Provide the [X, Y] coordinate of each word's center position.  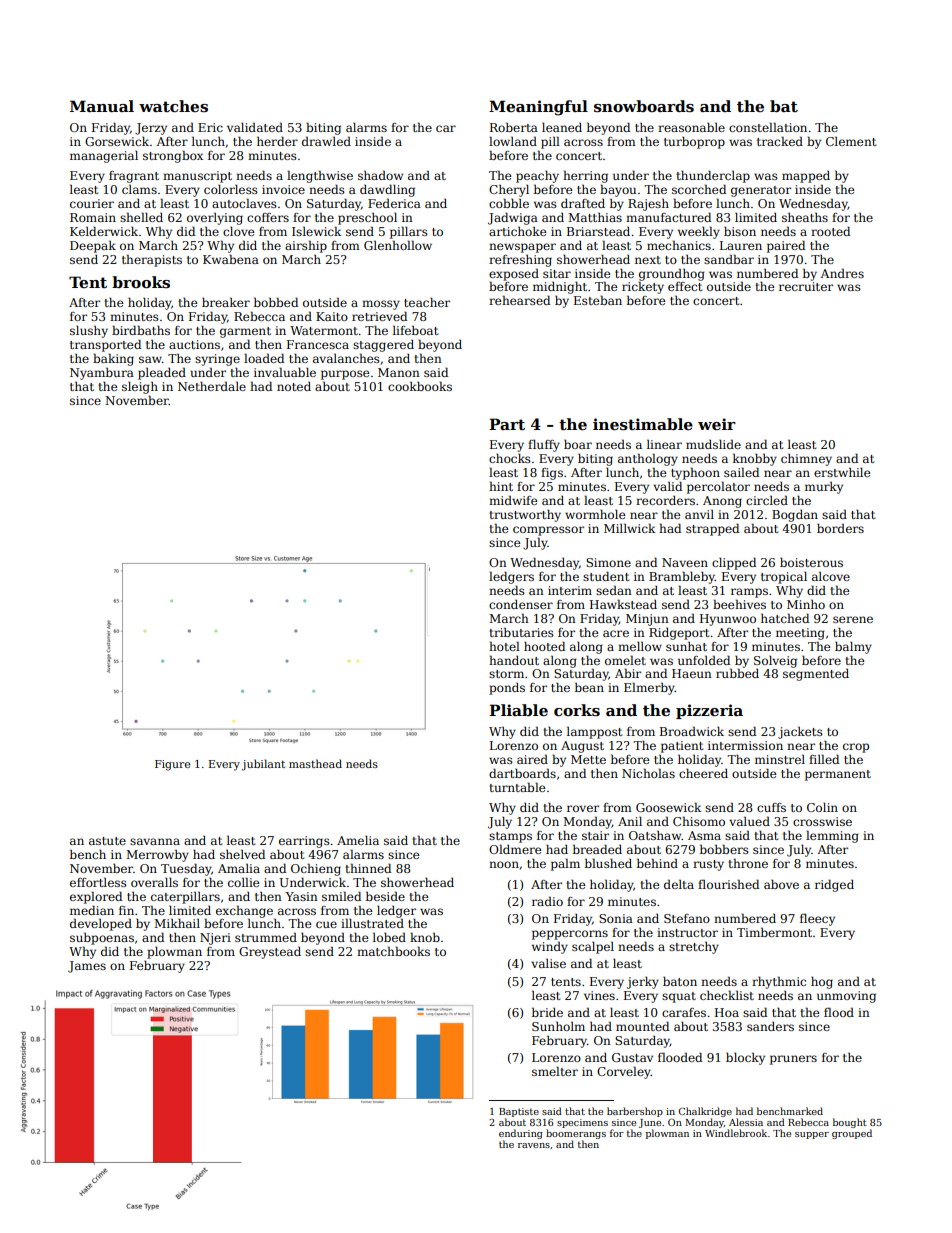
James [87, 967]
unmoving [846, 997]
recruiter [806, 286]
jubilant [263, 765]
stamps [510, 837]
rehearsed [519, 300]
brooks [141, 282]
